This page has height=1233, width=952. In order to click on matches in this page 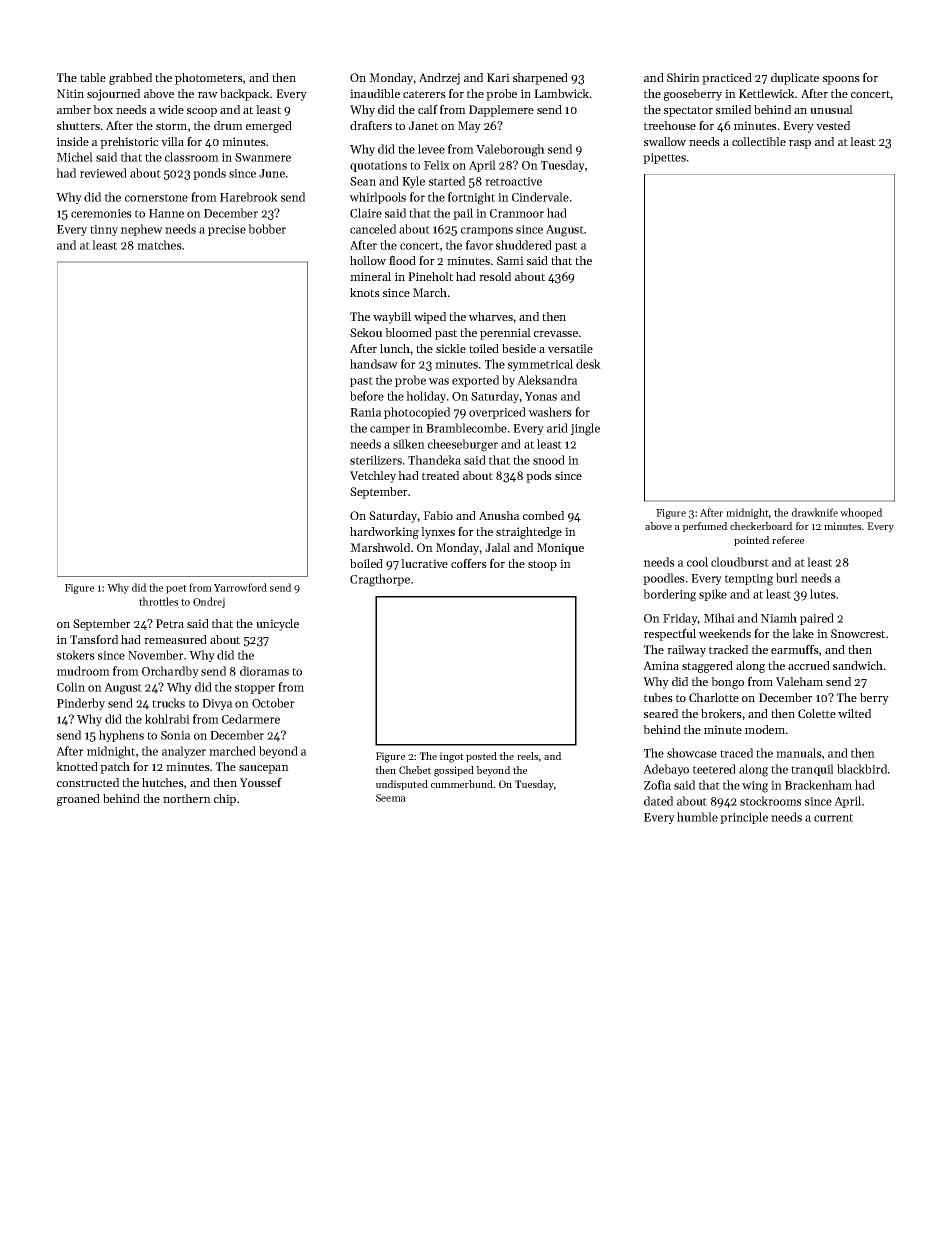, I will do `click(159, 245)`.
